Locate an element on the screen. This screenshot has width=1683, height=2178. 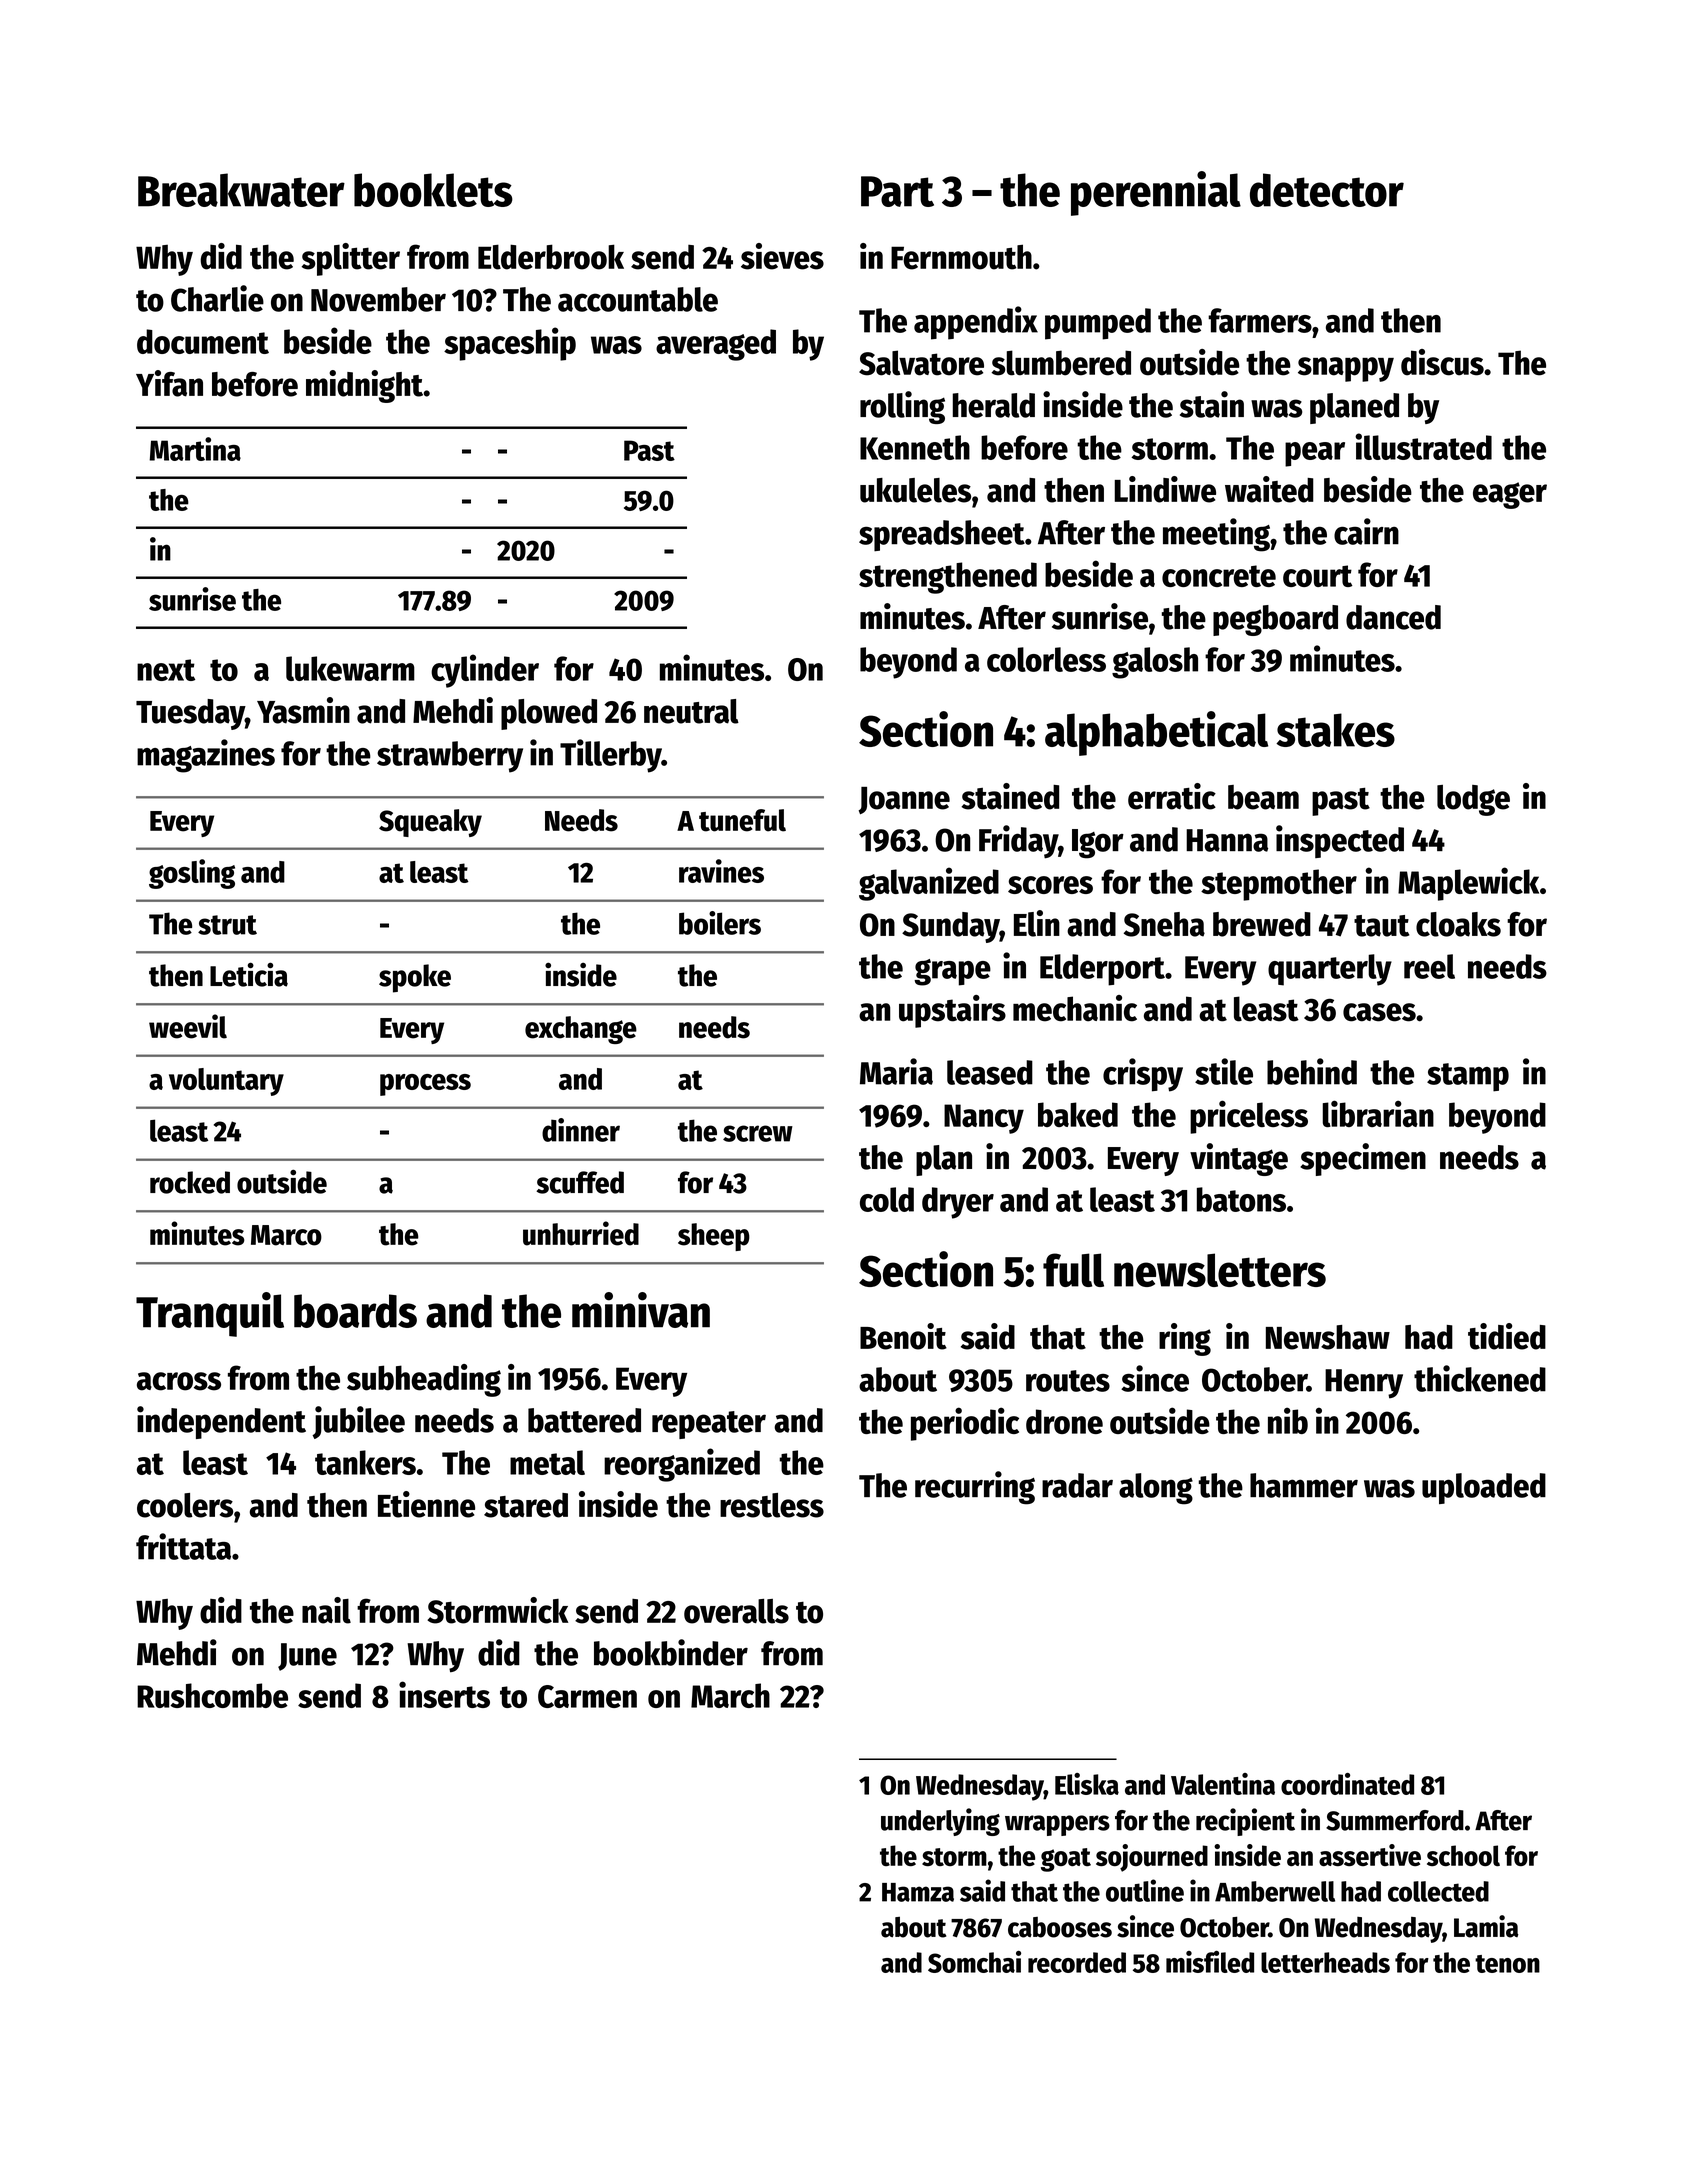
Joanne is located at coordinates (904, 800).
